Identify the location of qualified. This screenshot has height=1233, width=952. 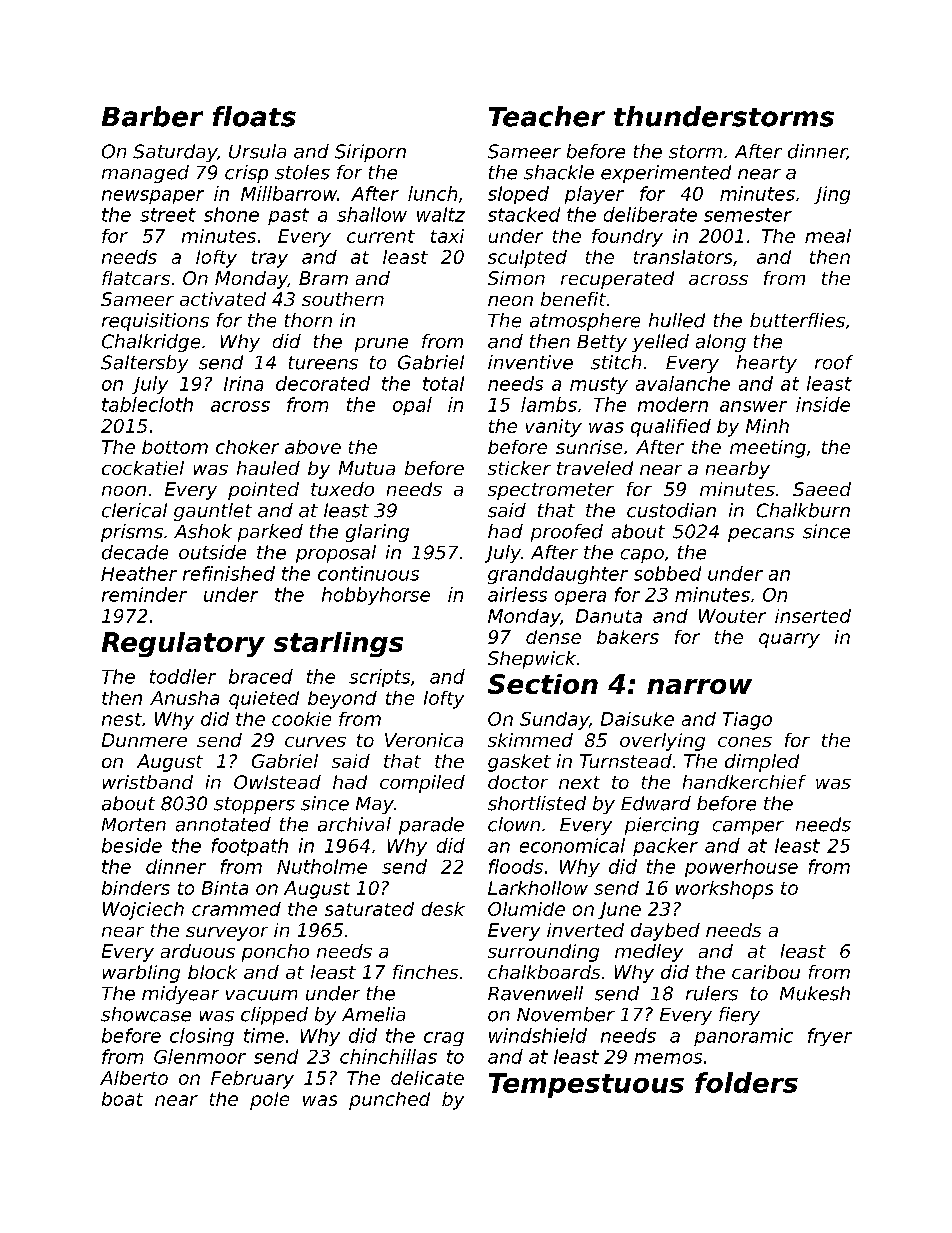
(671, 428).
